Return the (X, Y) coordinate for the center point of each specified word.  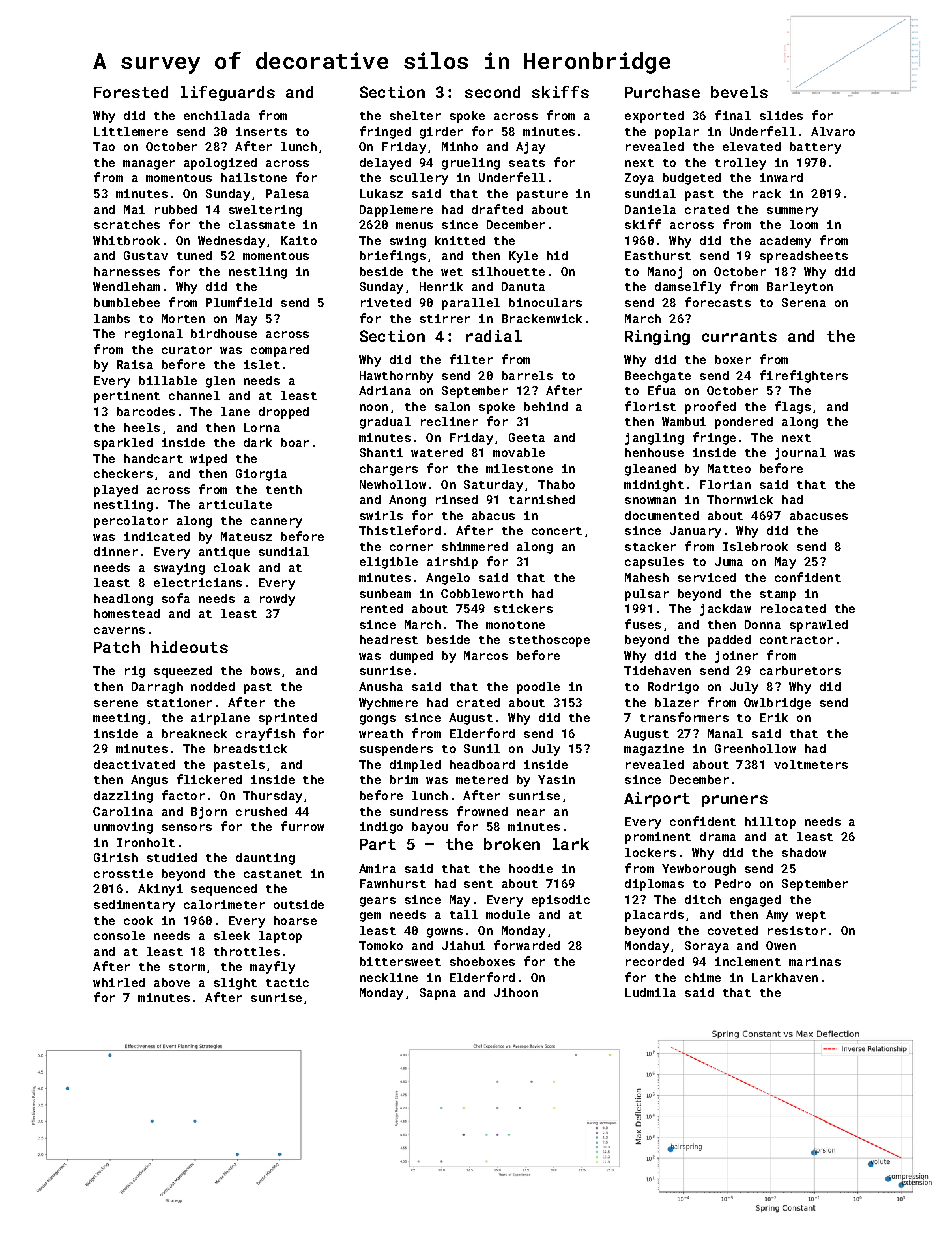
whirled (119, 982)
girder (441, 133)
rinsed (457, 499)
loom (804, 224)
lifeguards (228, 93)
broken (512, 844)
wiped (208, 460)
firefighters (804, 376)
